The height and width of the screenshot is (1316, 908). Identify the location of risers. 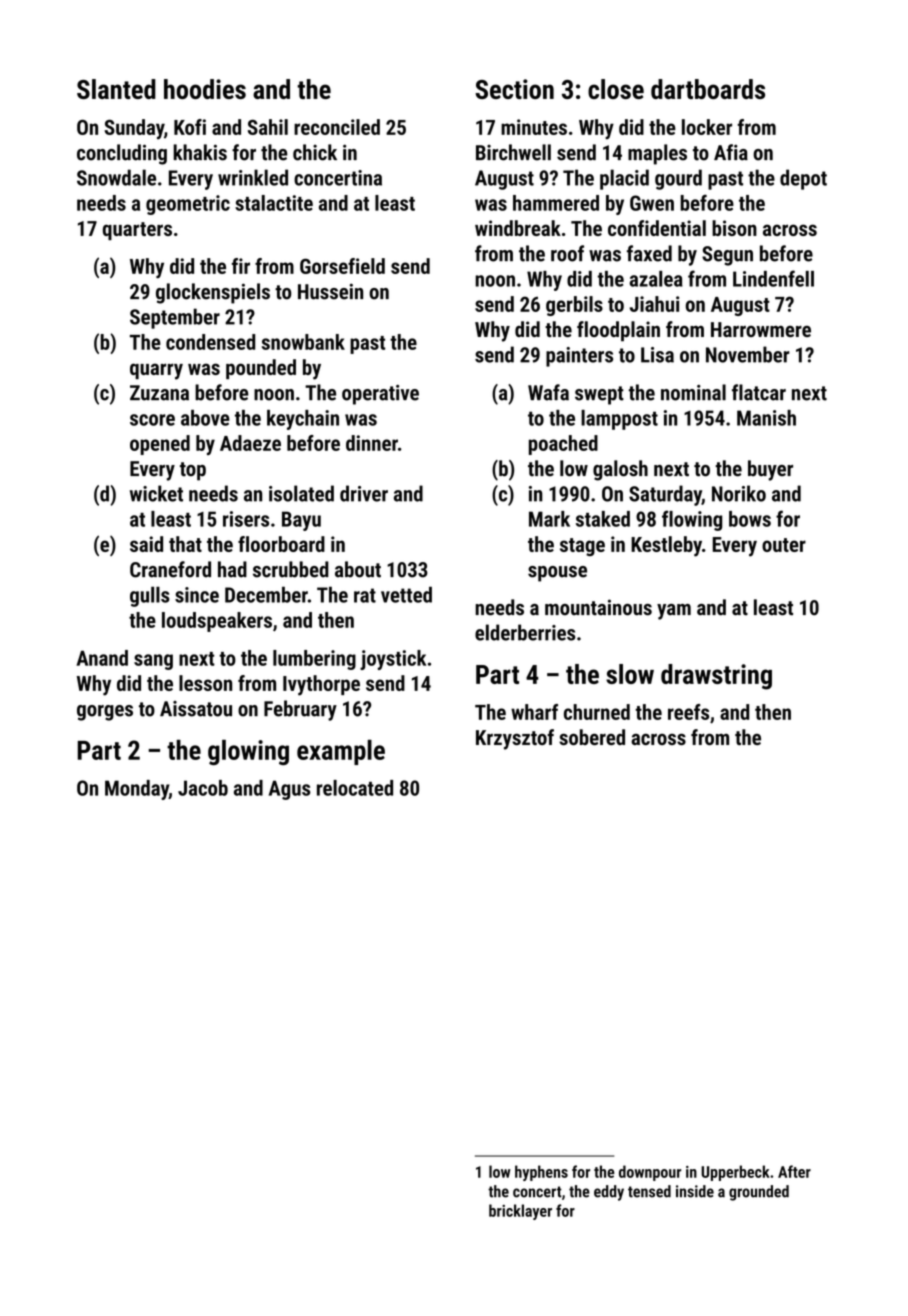
(246, 519).
